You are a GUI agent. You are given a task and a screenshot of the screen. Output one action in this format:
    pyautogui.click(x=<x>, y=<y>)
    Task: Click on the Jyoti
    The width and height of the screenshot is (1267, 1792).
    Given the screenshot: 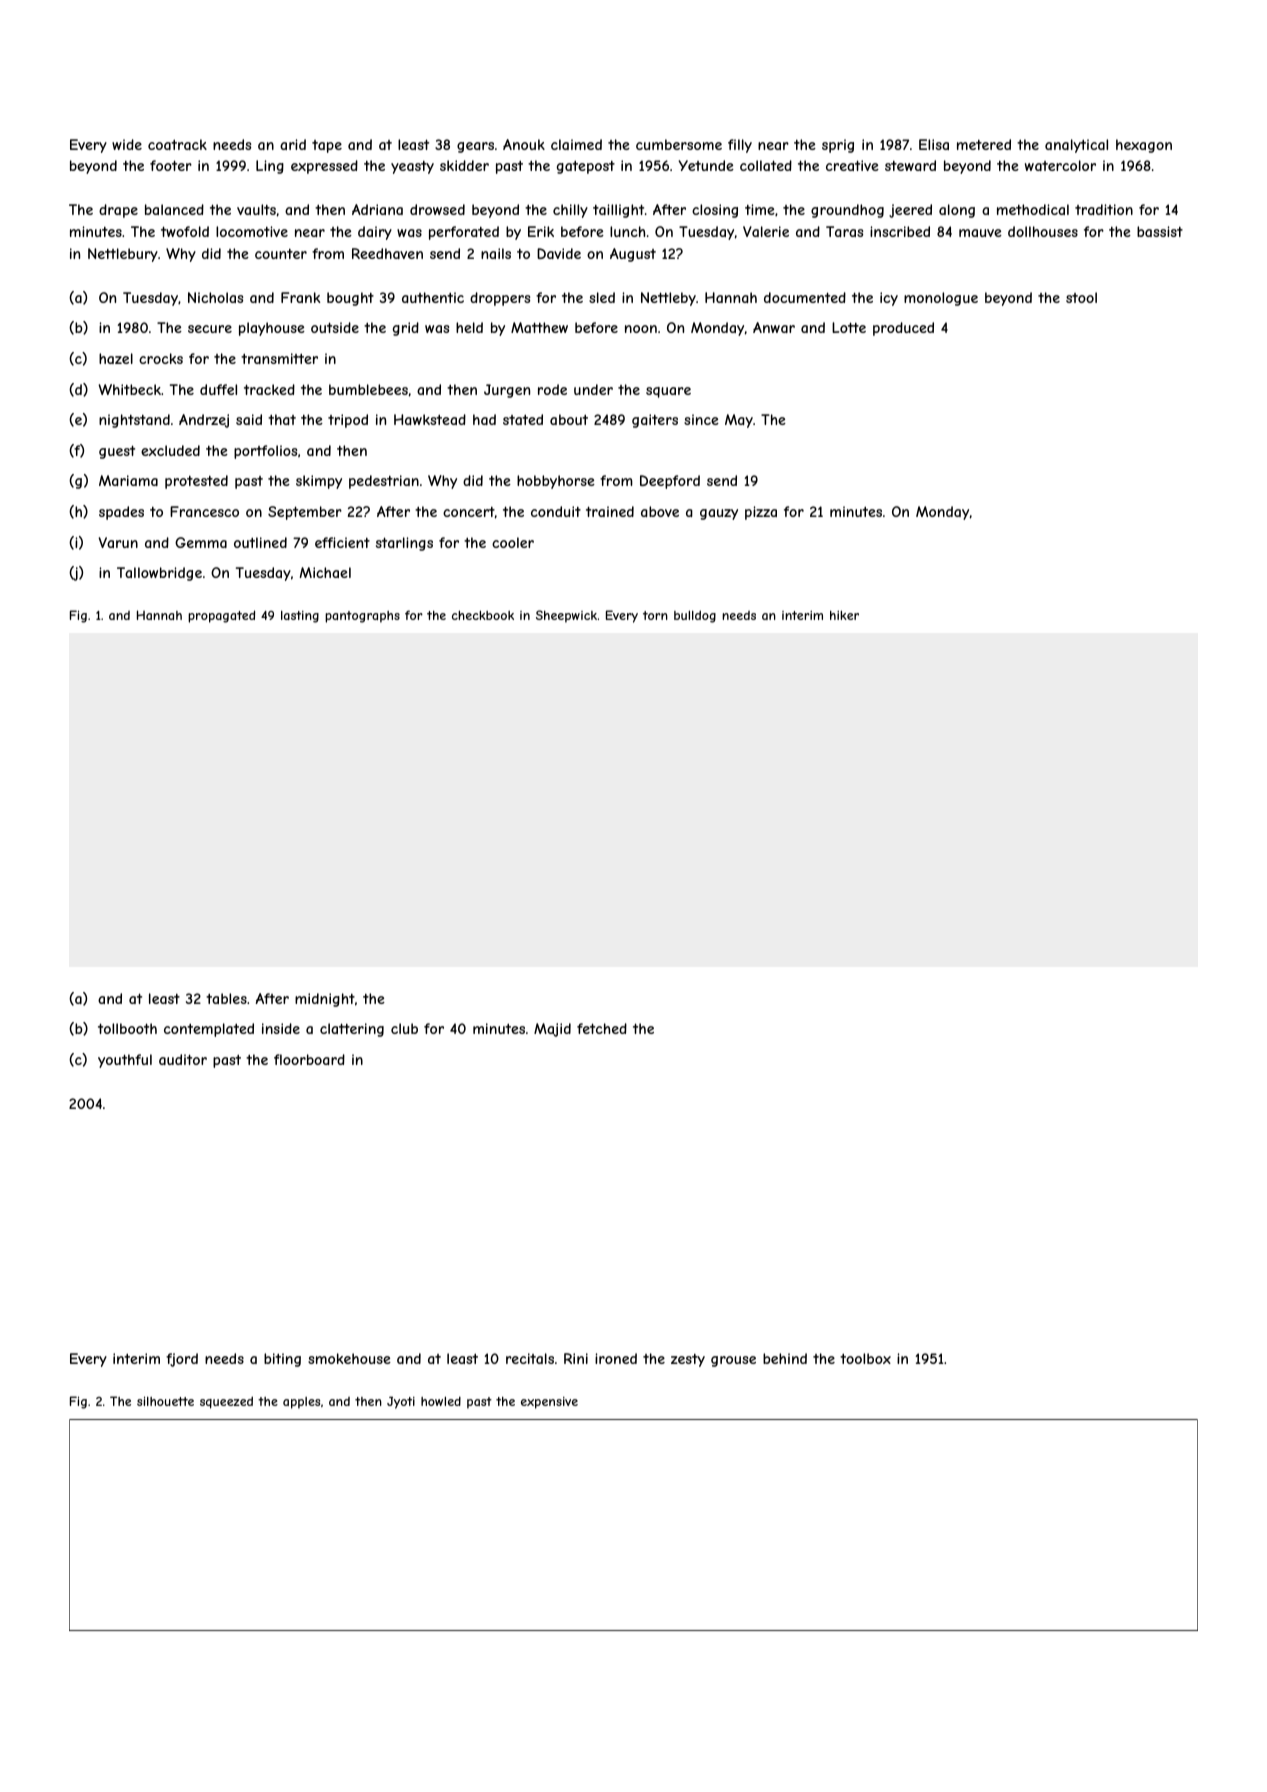 What is the action you would take?
    pyautogui.click(x=401, y=1402)
